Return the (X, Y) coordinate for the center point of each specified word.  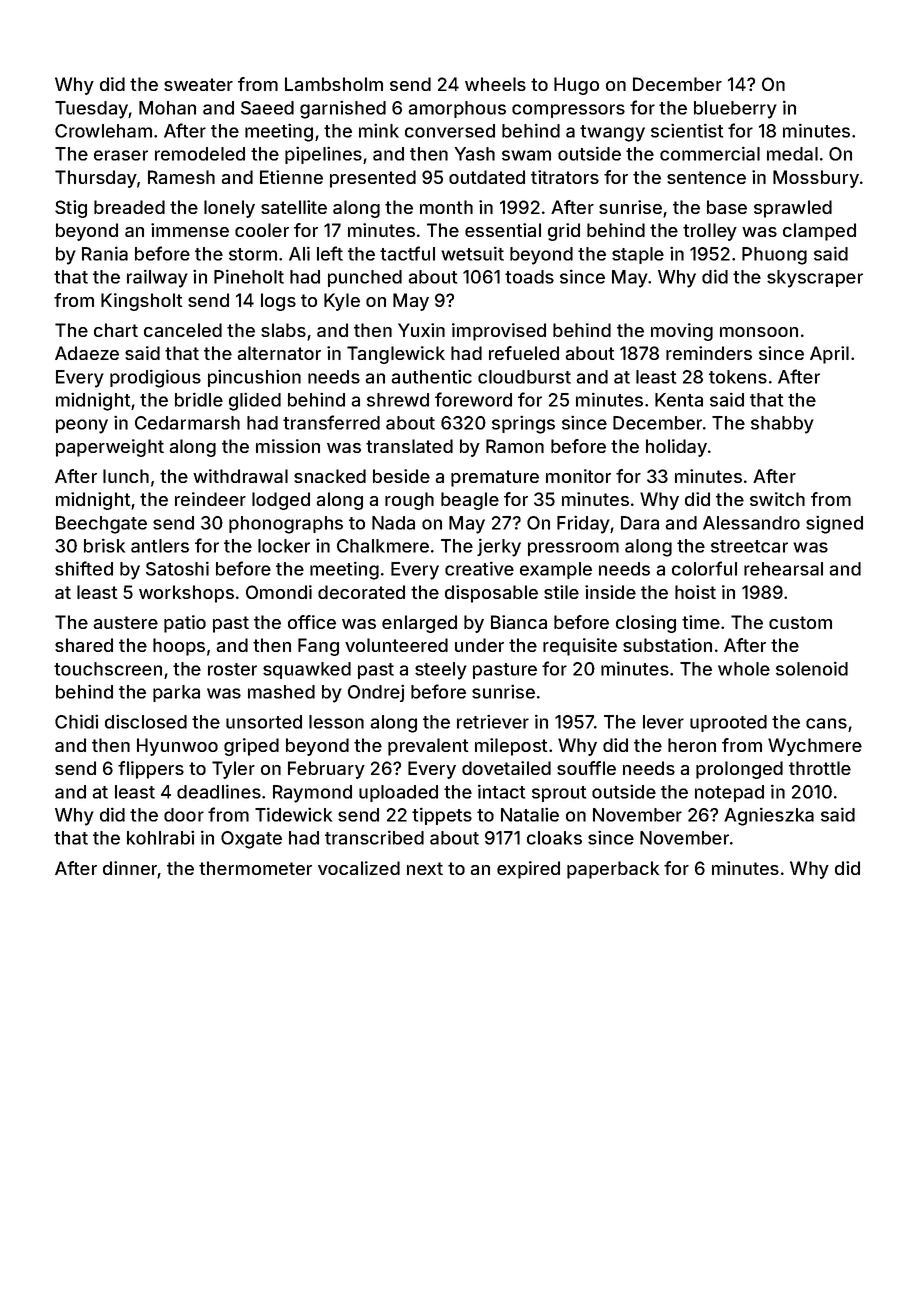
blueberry (735, 110)
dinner (130, 869)
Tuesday (92, 110)
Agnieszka (769, 816)
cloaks (554, 838)
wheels (495, 84)
